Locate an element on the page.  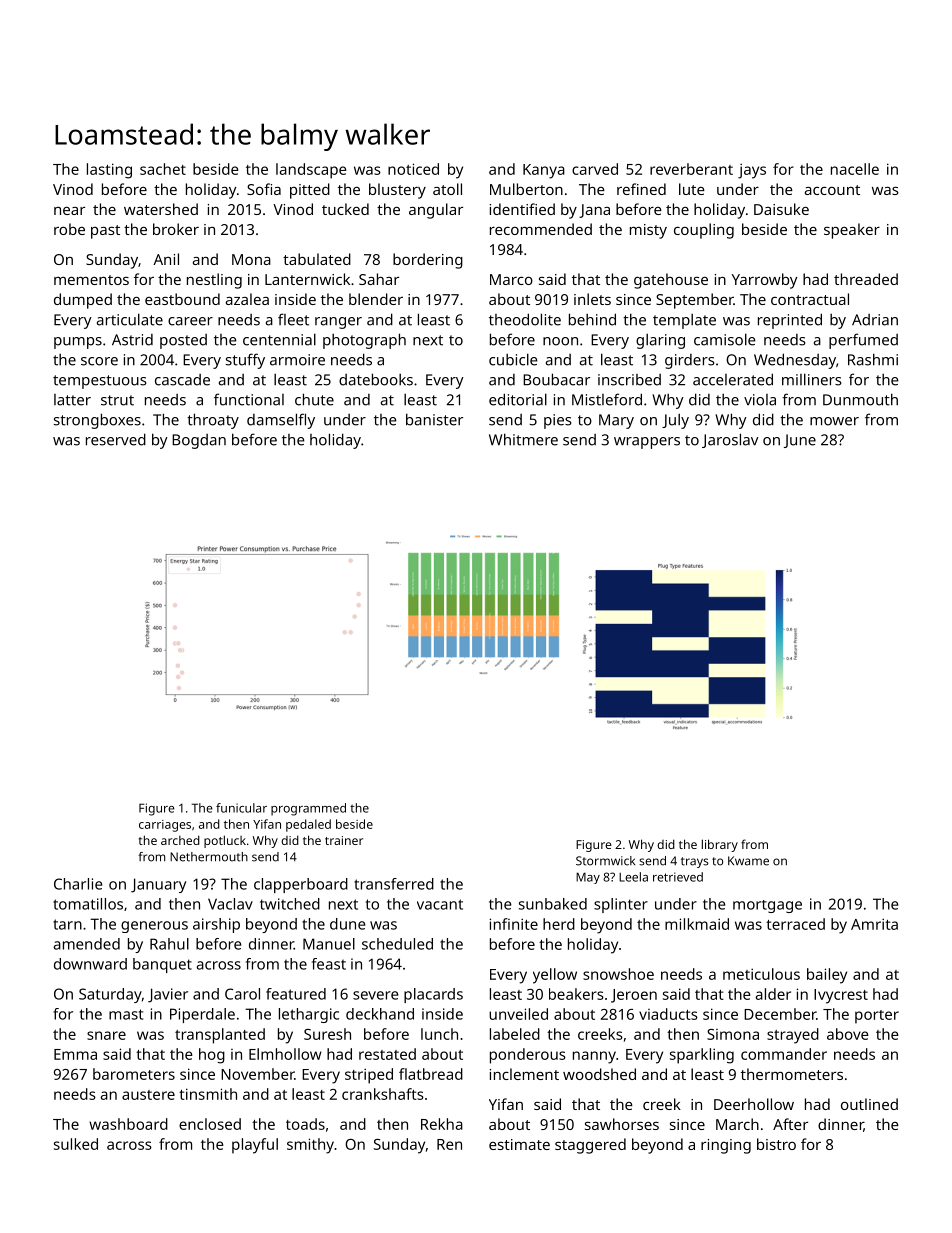
washboard is located at coordinates (128, 1124).
